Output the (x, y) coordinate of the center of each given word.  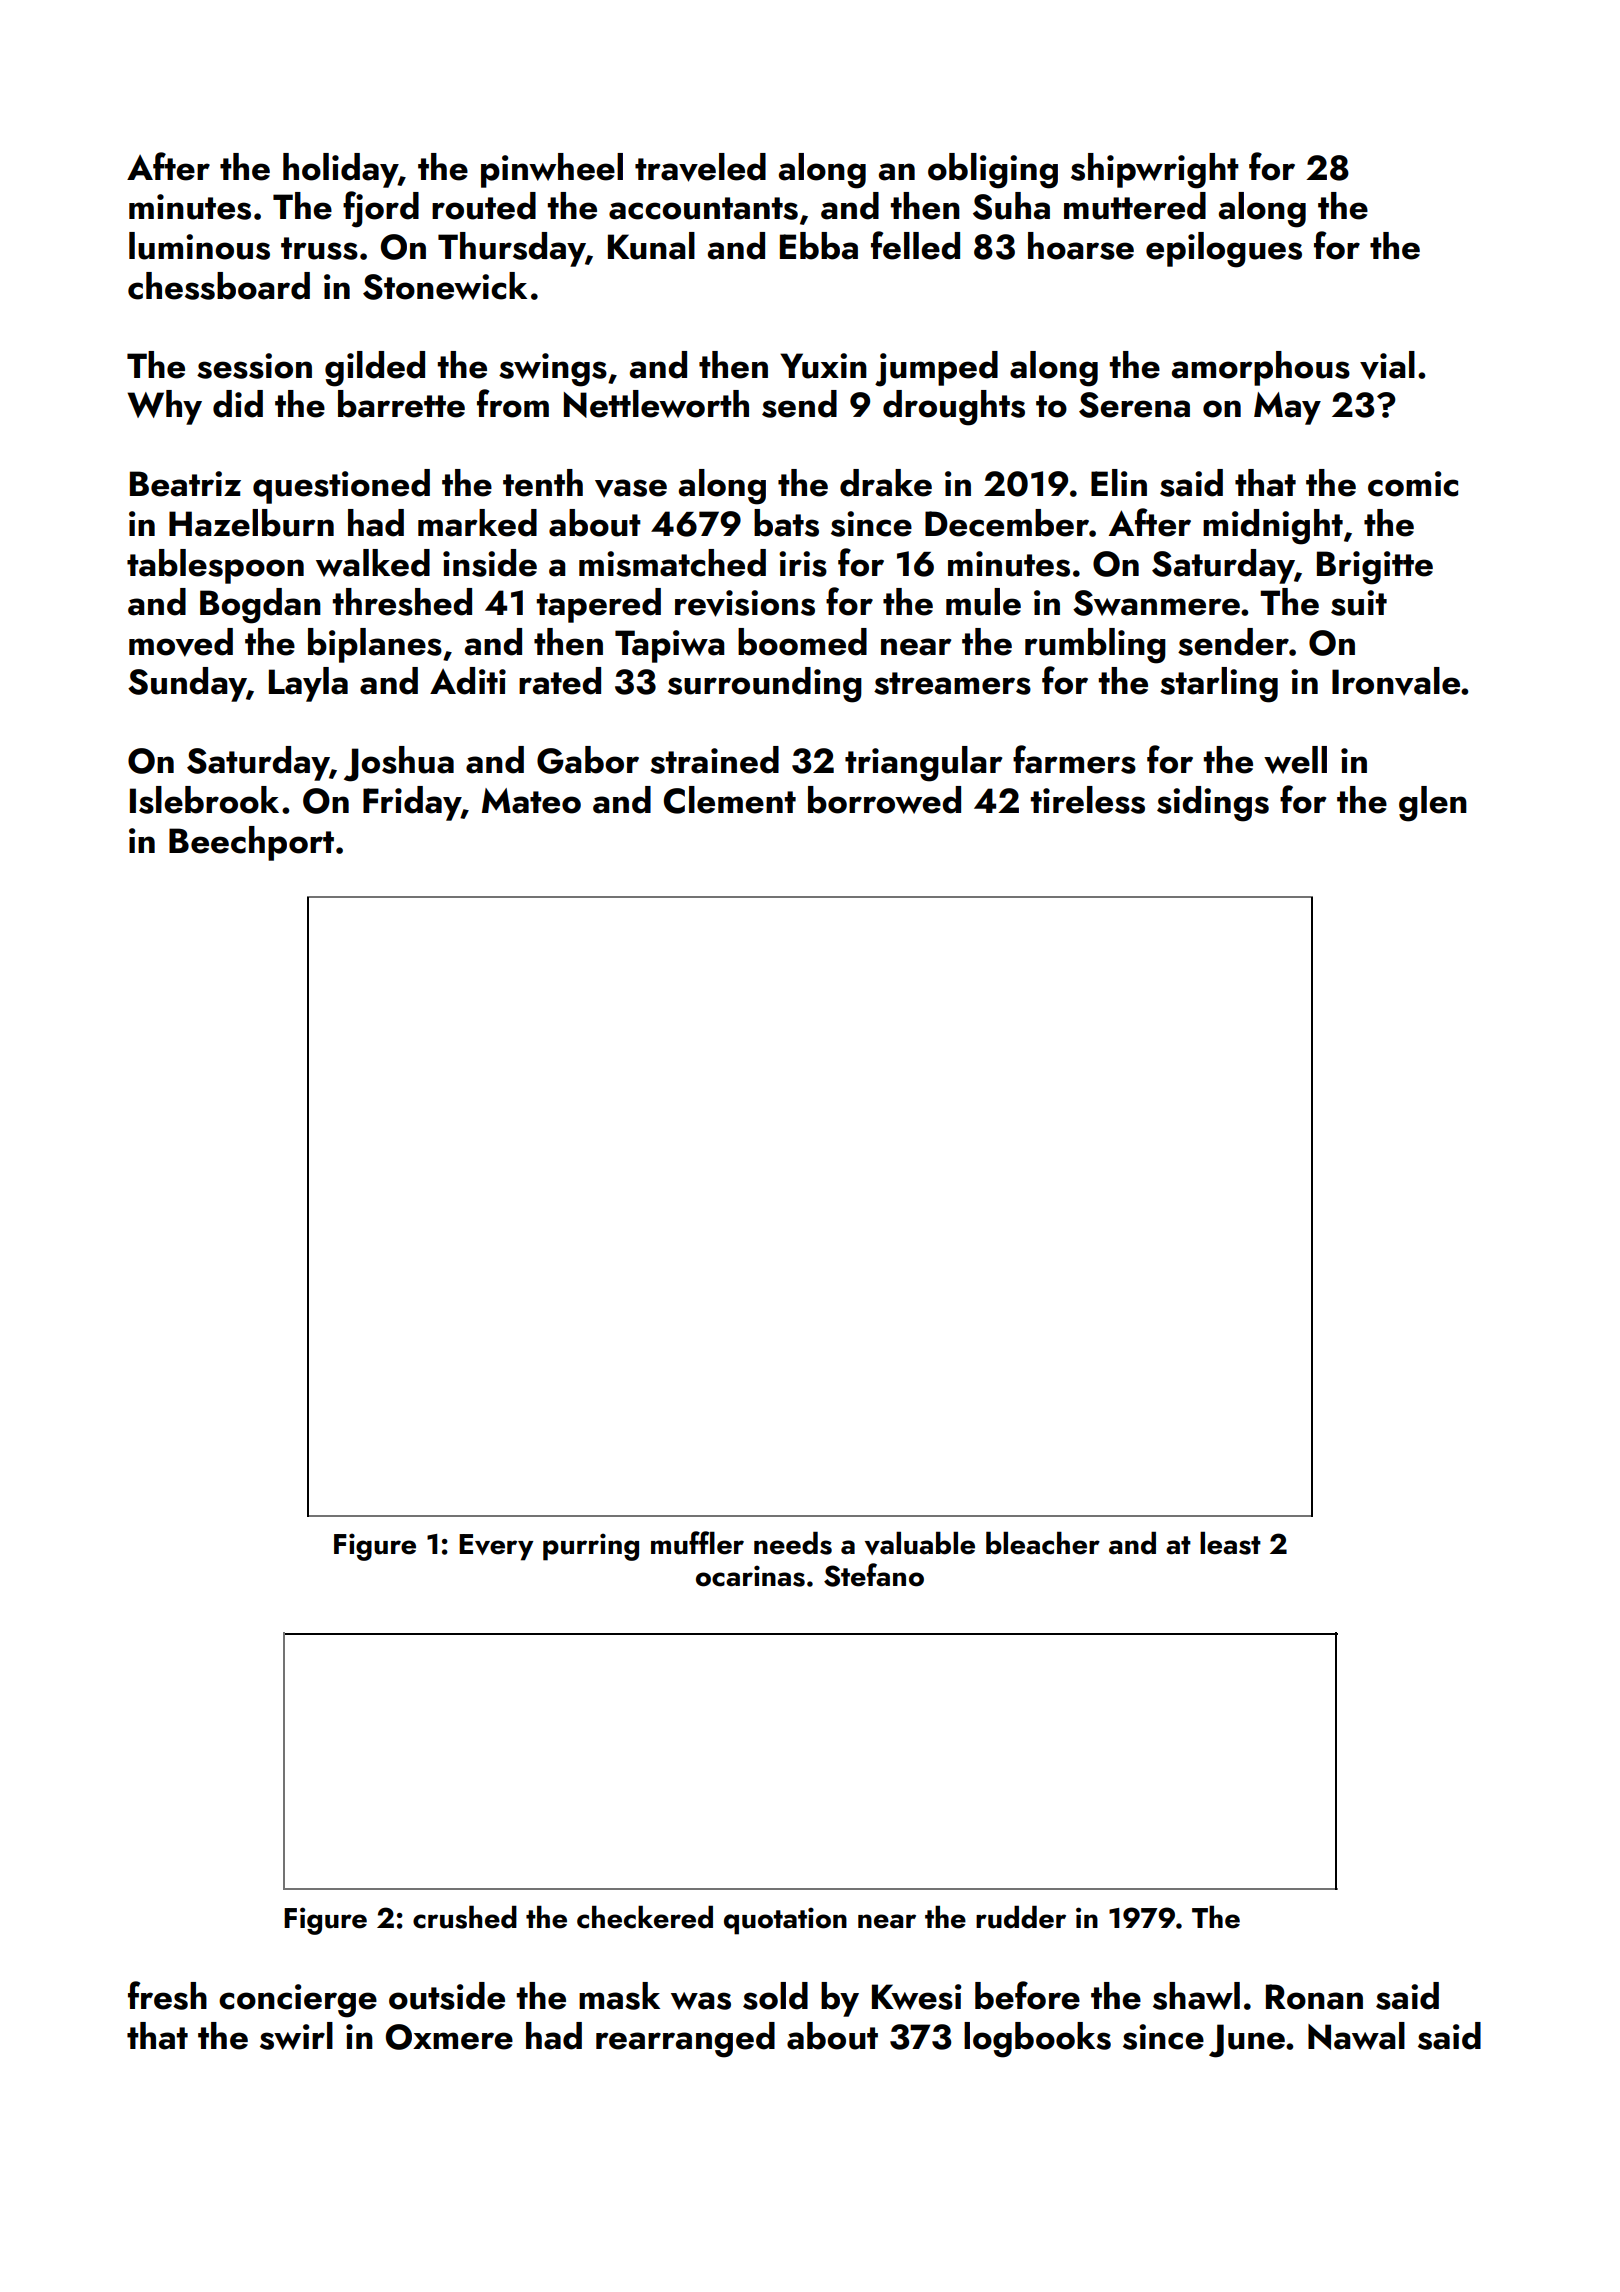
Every (496, 1547)
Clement (730, 800)
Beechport (251, 843)
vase (631, 488)
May (1287, 408)
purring (591, 1547)
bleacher (1043, 1543)
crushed (465, 1917)
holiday (340, 170)
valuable (920, 1543)
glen (1433, 804)
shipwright (1155, 171)
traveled (700, 167)
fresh (167, 1995)
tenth (543, 483)
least (1230, 1543)
